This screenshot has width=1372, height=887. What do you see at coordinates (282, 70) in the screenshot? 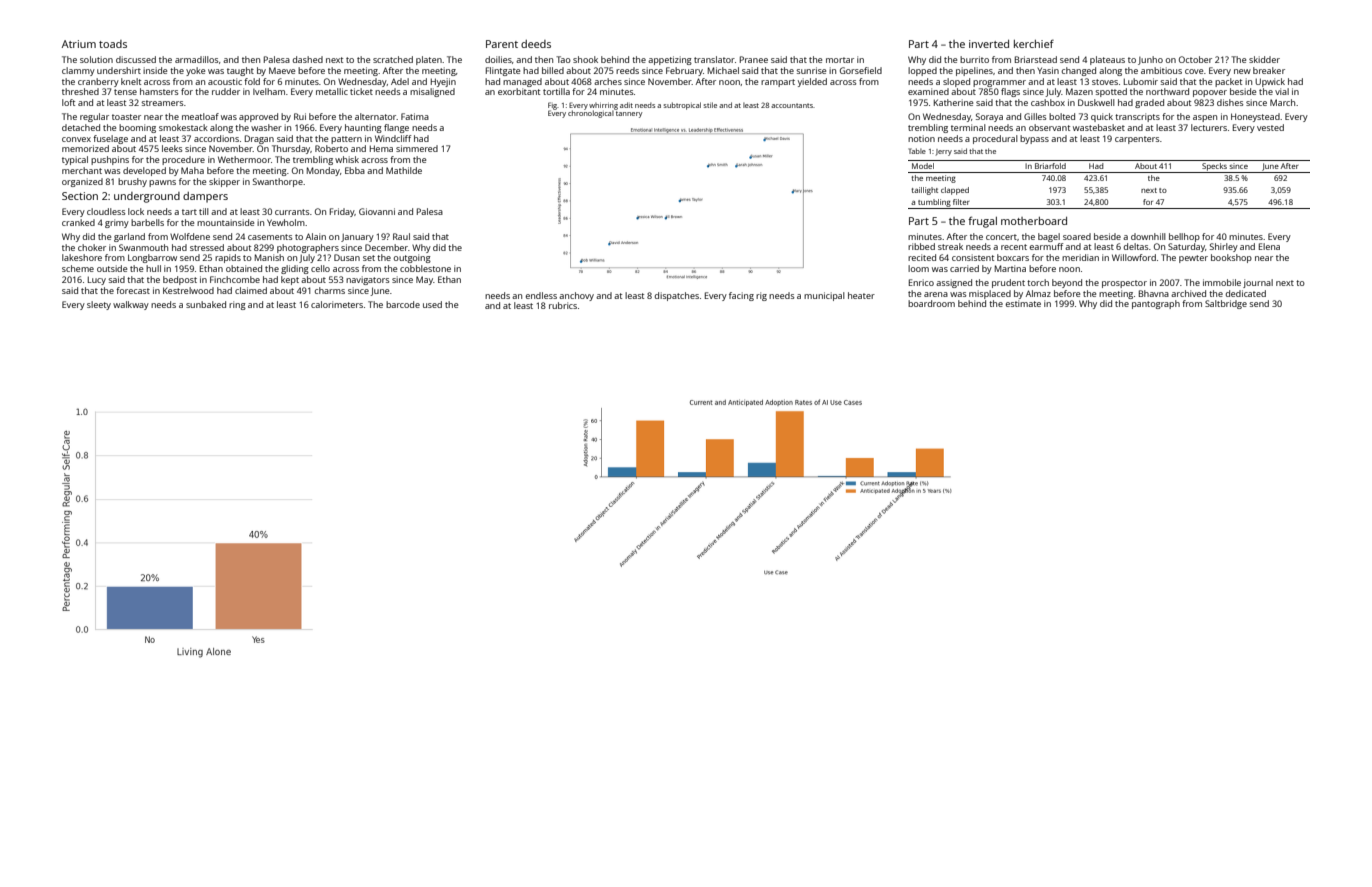
I see `Maeve` at bounding box center [282, 70].
